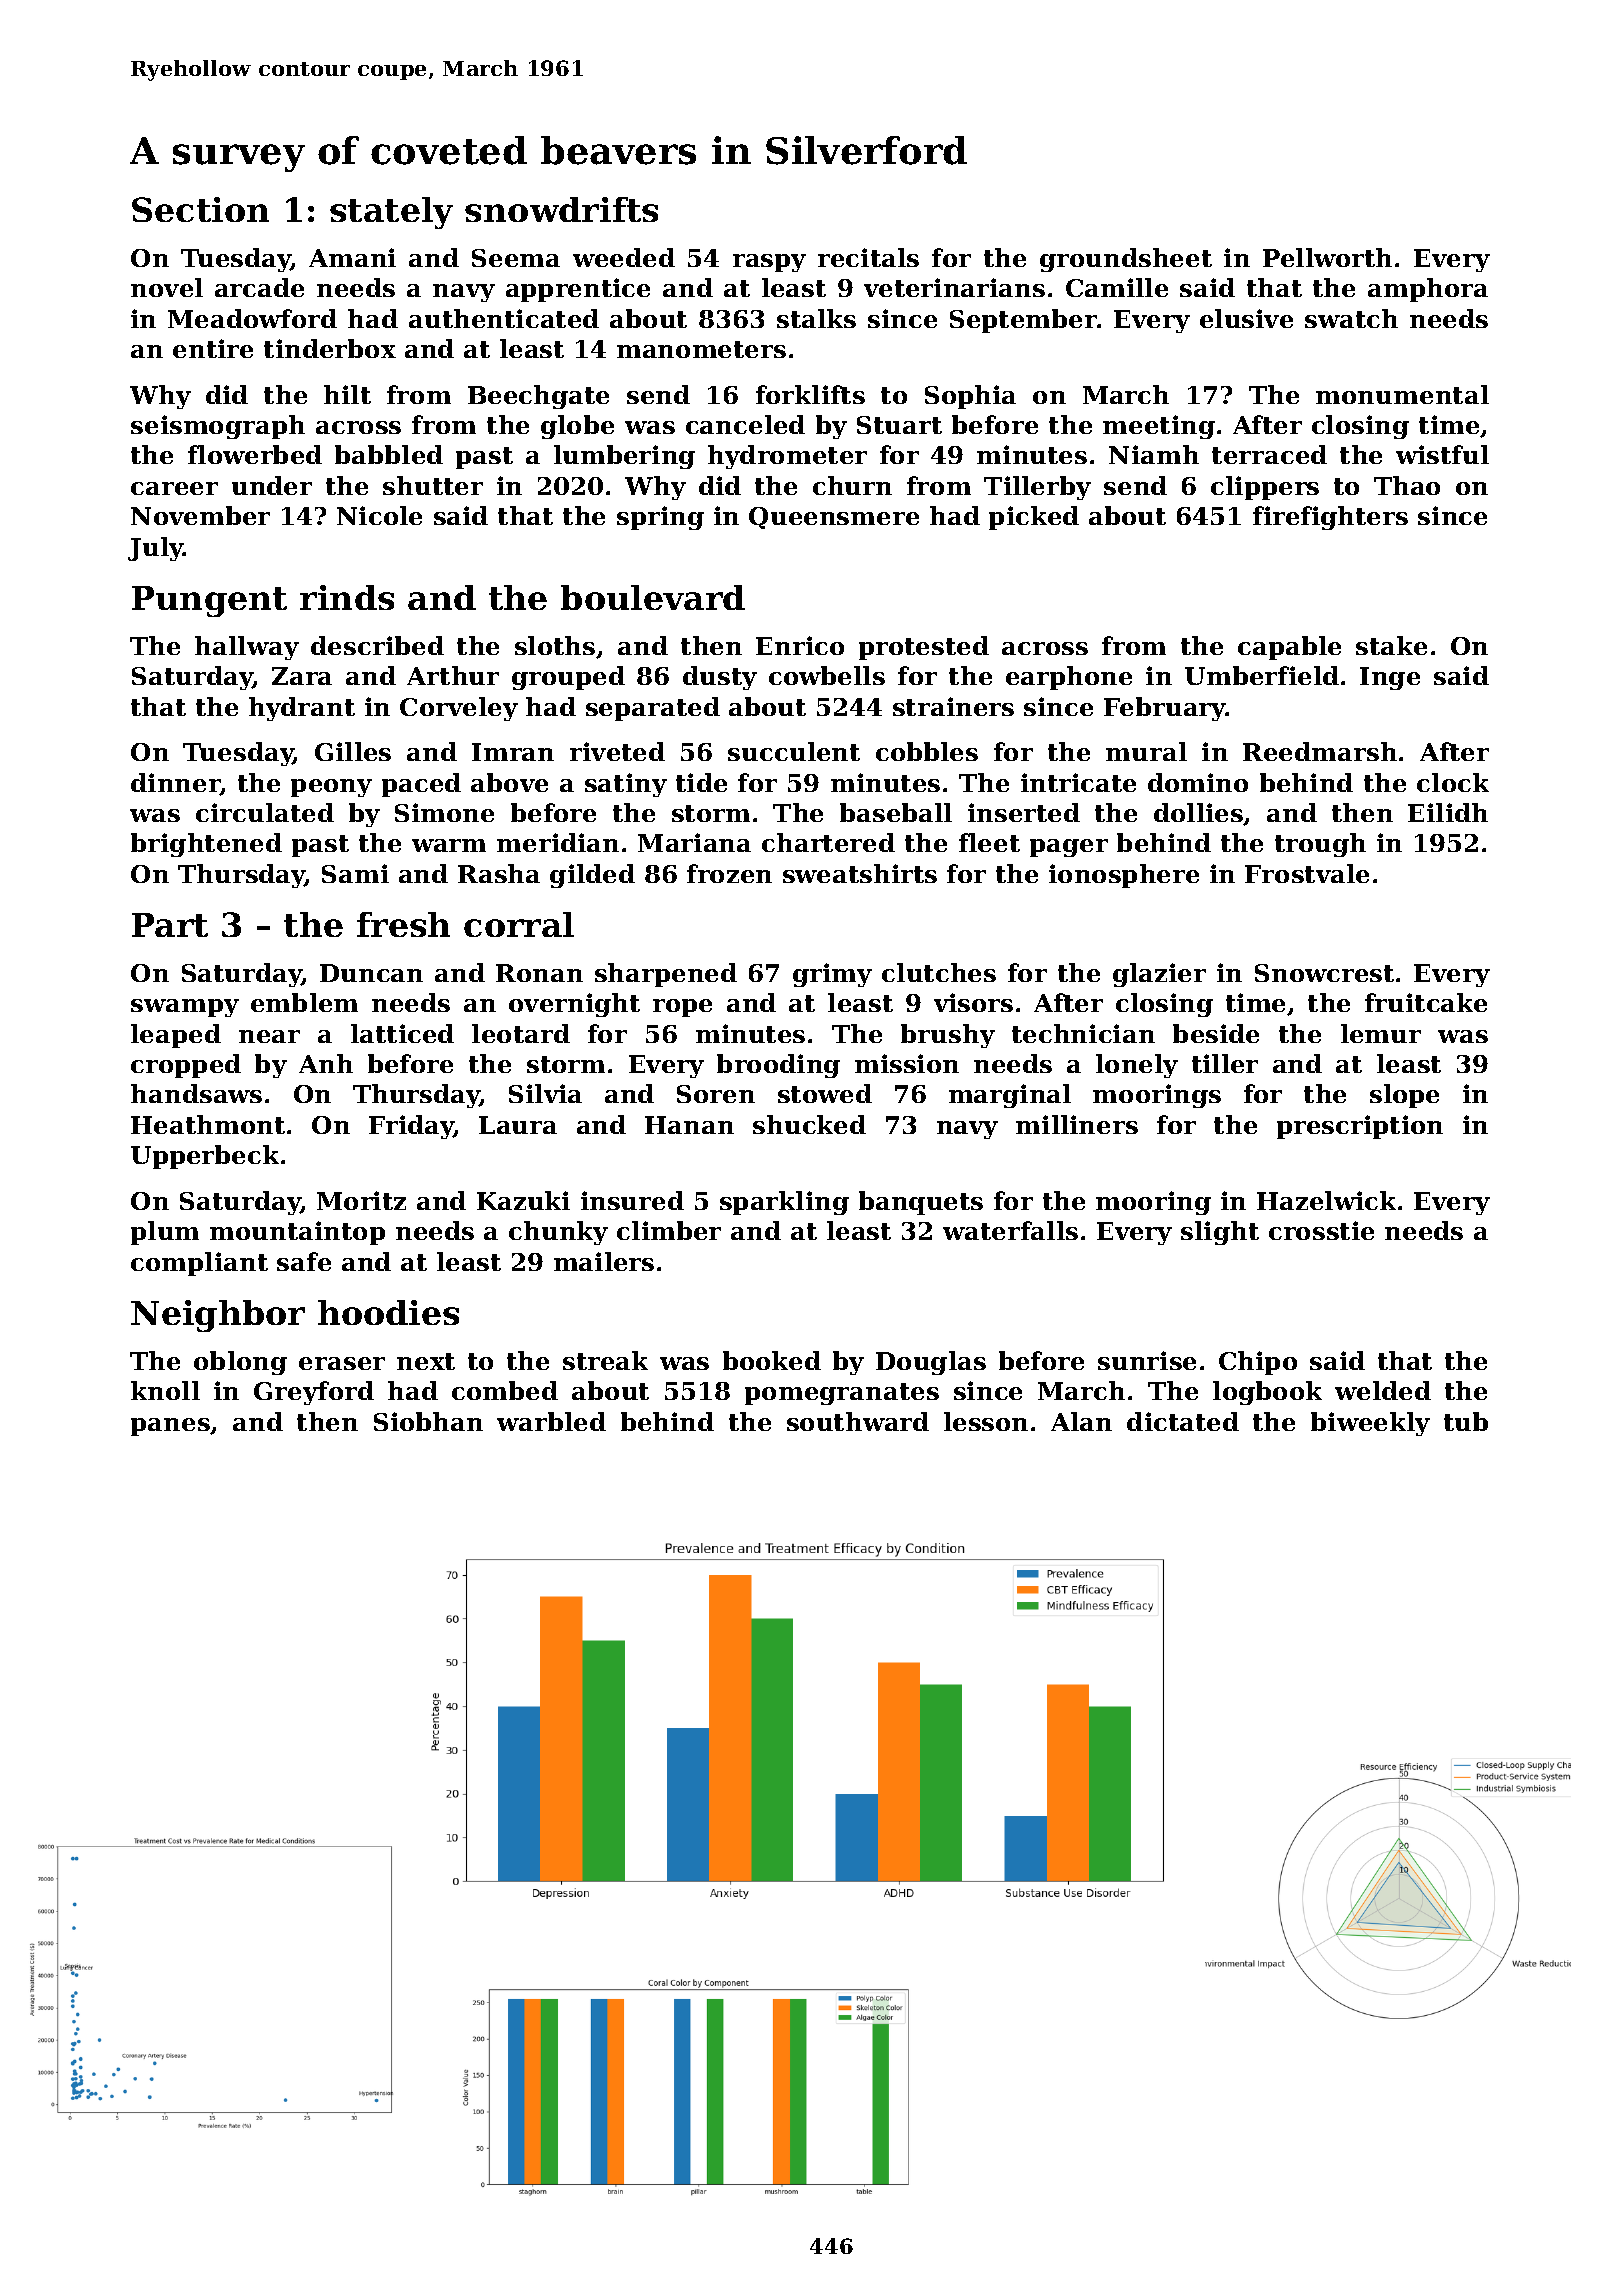 This screenshot has height=2292, width=1620. I want to click on snowdrifts, so click(561, 209).
